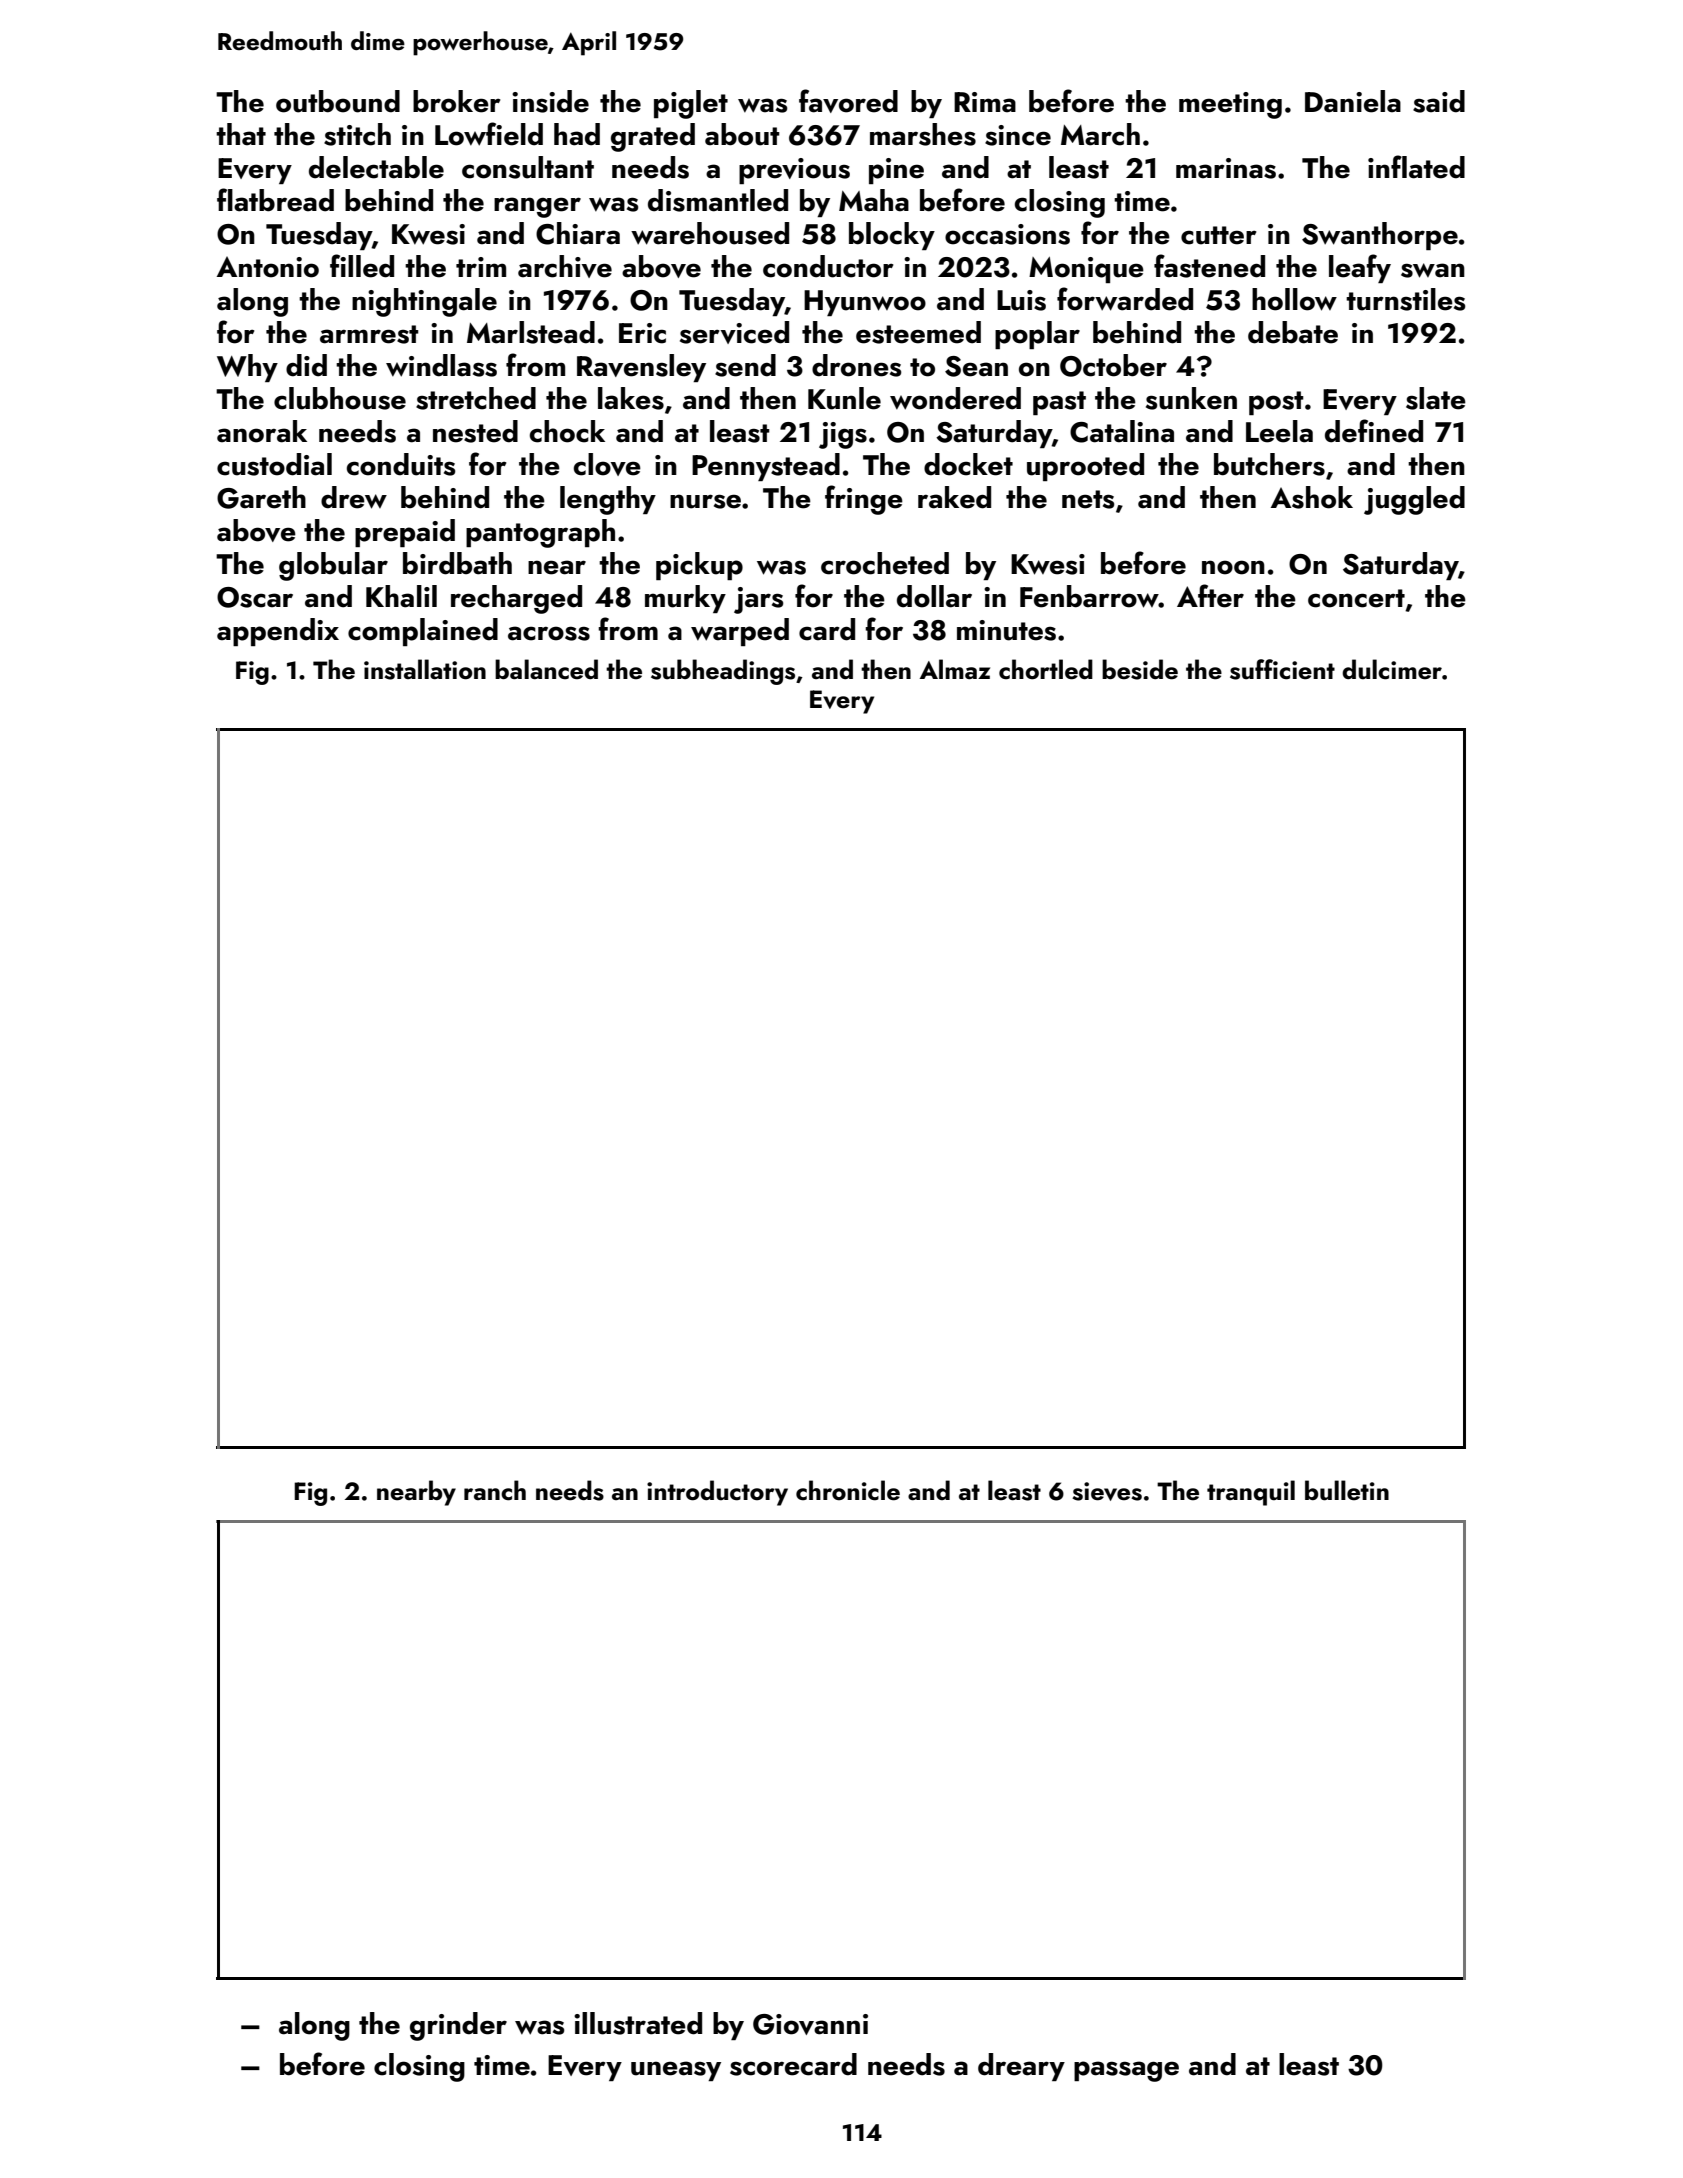  Describe the element at coordinates (1107, 1491) in the screenshot. I see `sieves` at that location.
